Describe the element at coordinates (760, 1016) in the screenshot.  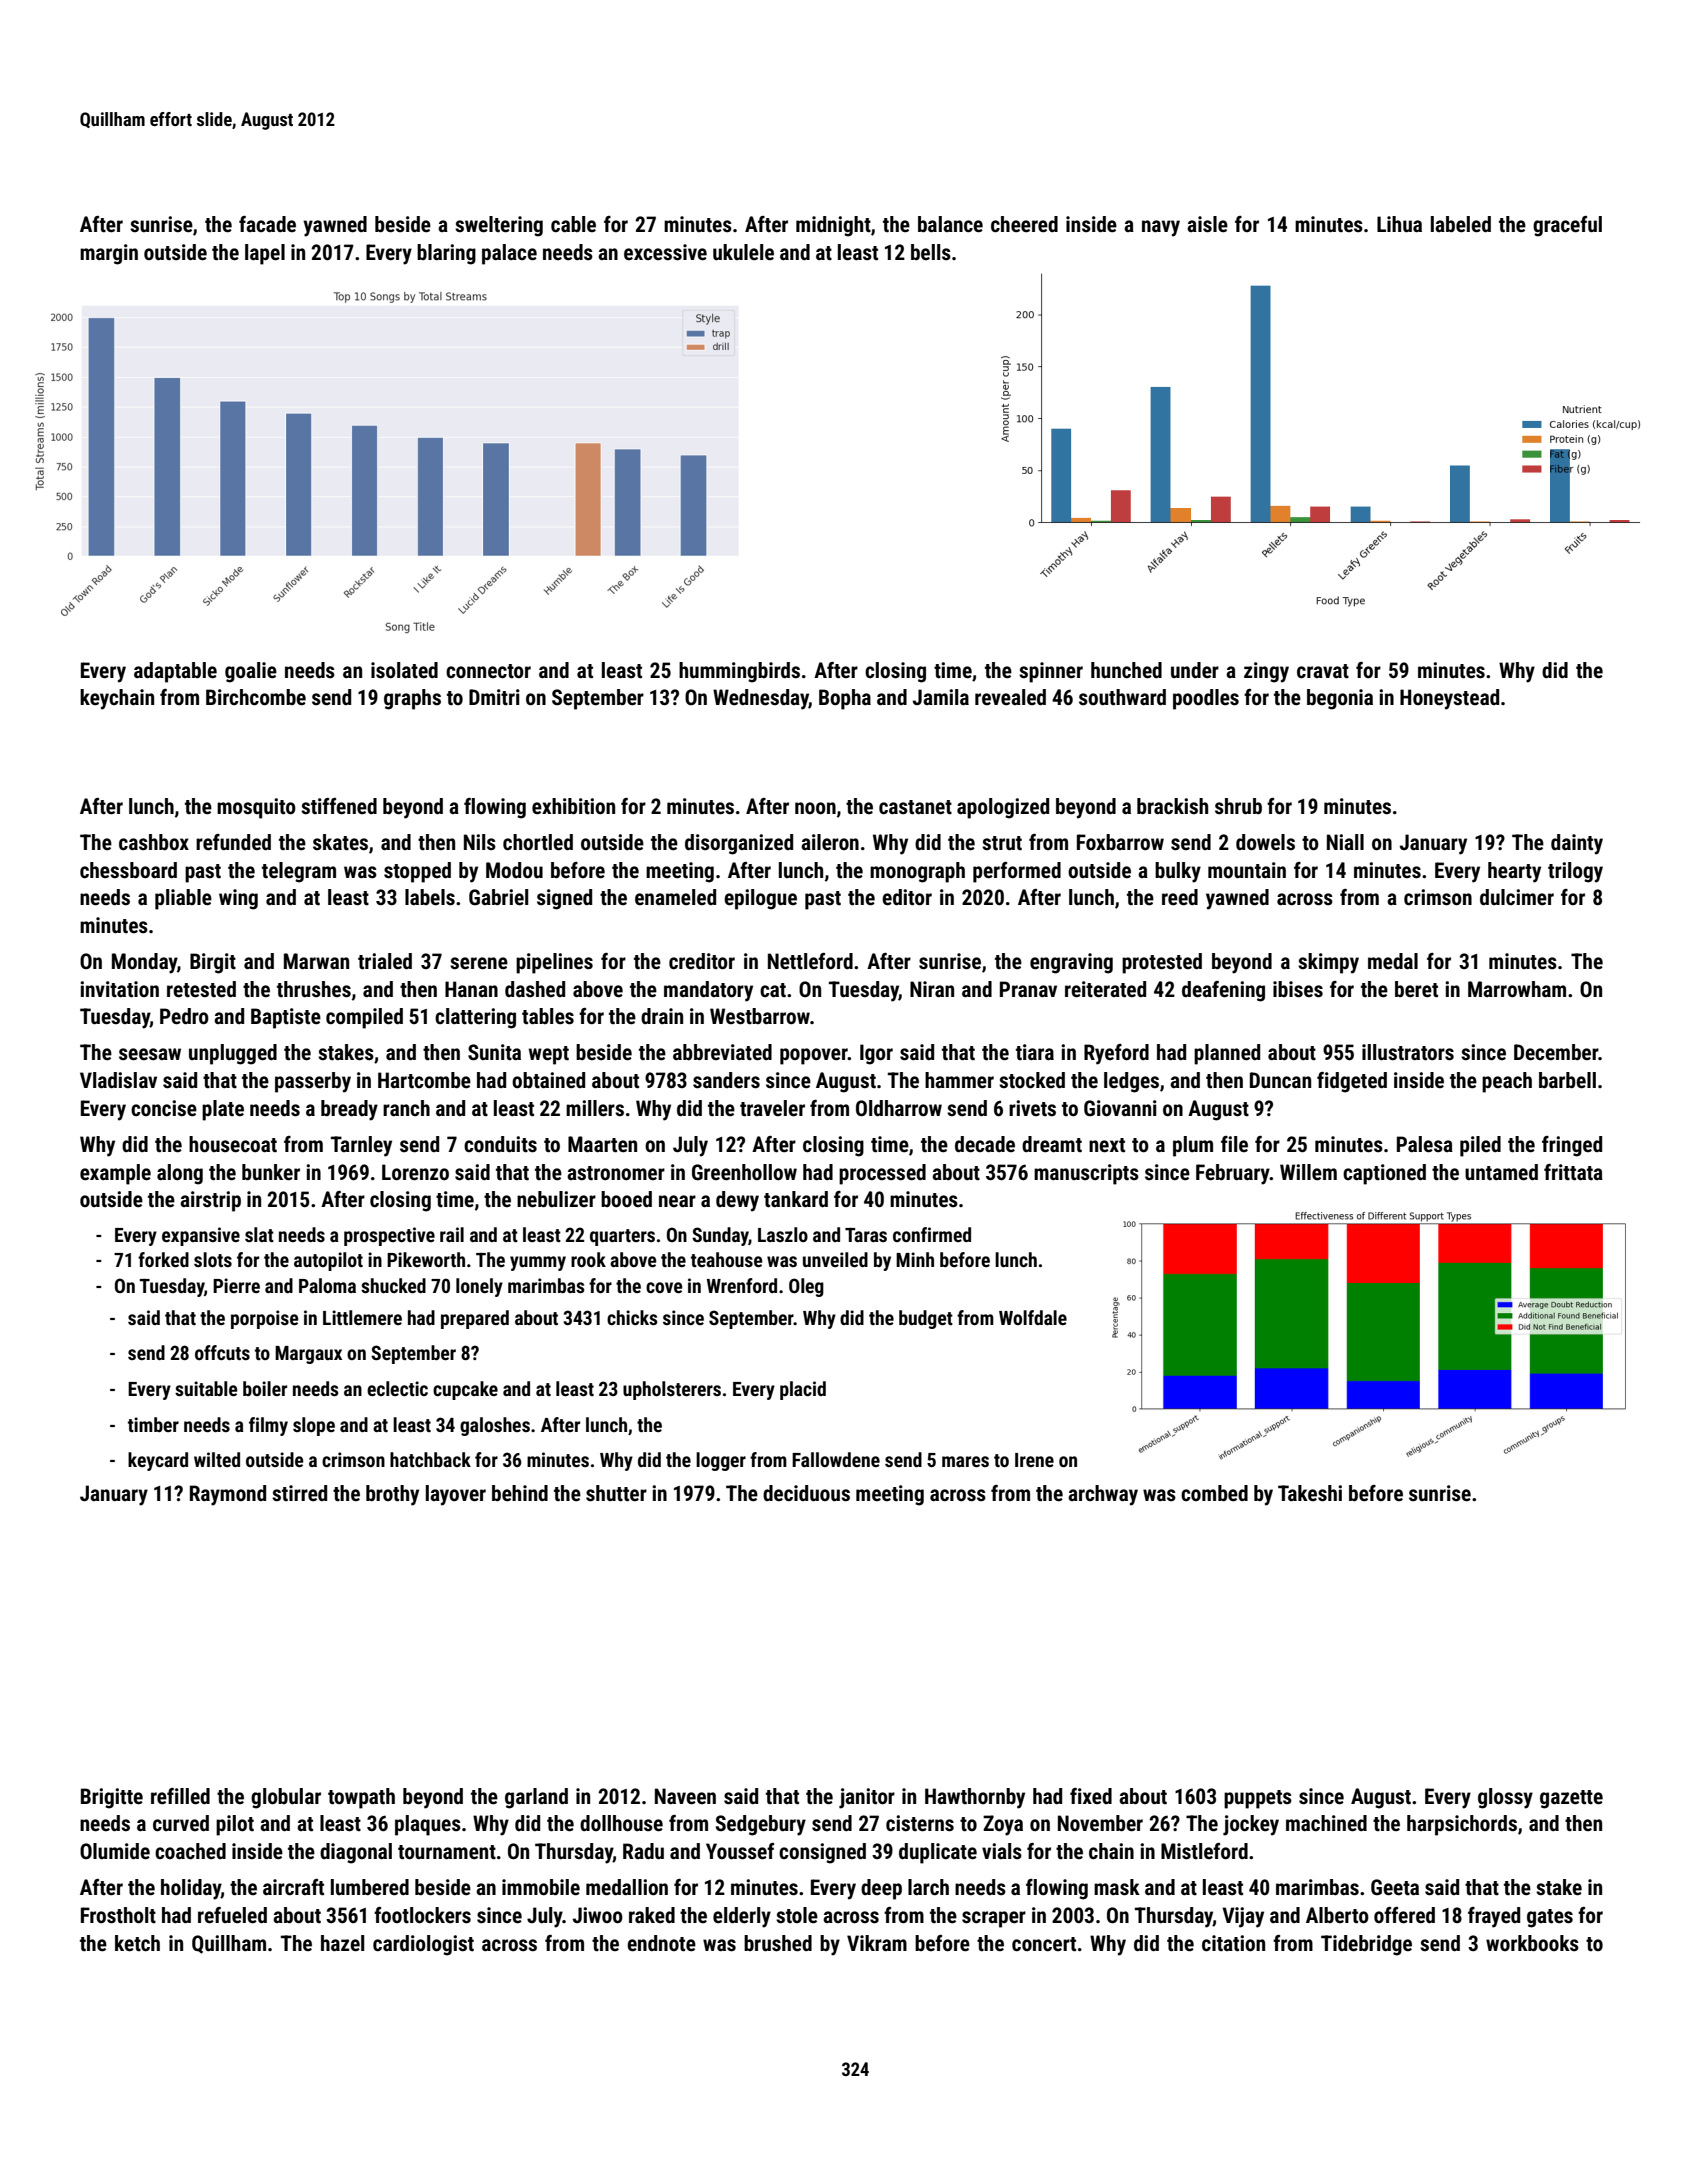
I see `Westbarrow` at that location.
